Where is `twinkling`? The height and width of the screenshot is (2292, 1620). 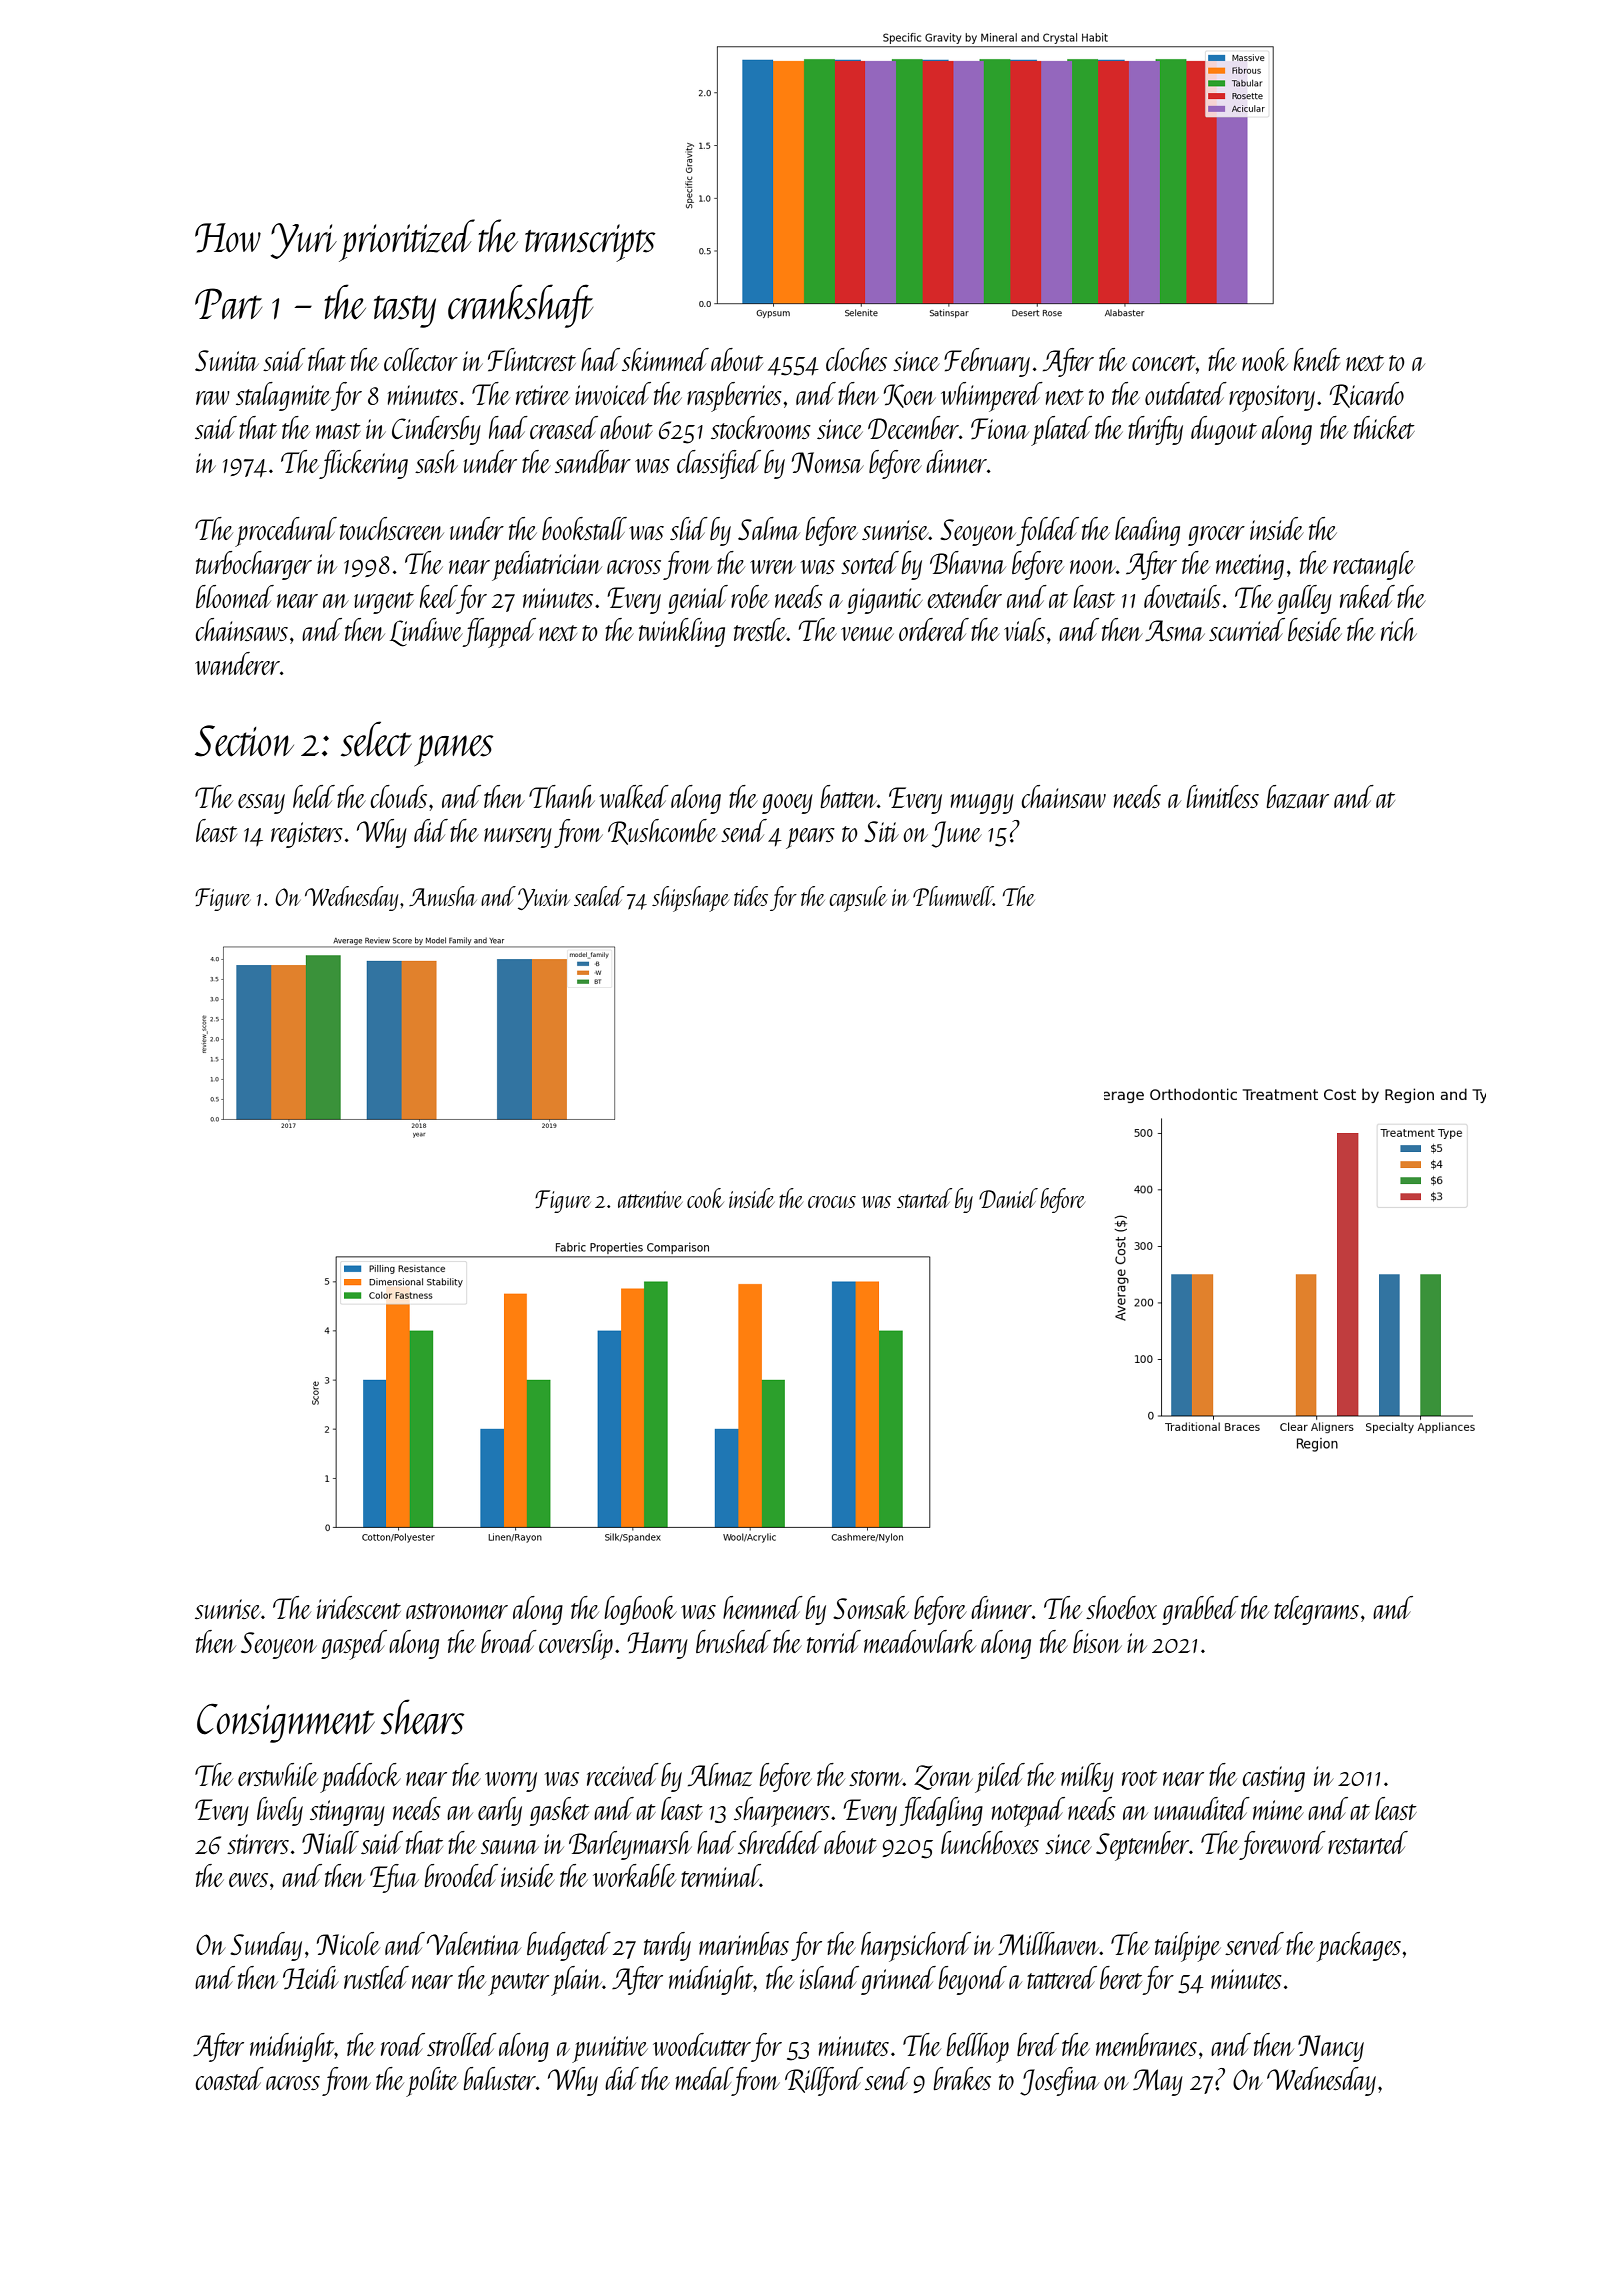
twinkling is located at coordinates (682, 632).
